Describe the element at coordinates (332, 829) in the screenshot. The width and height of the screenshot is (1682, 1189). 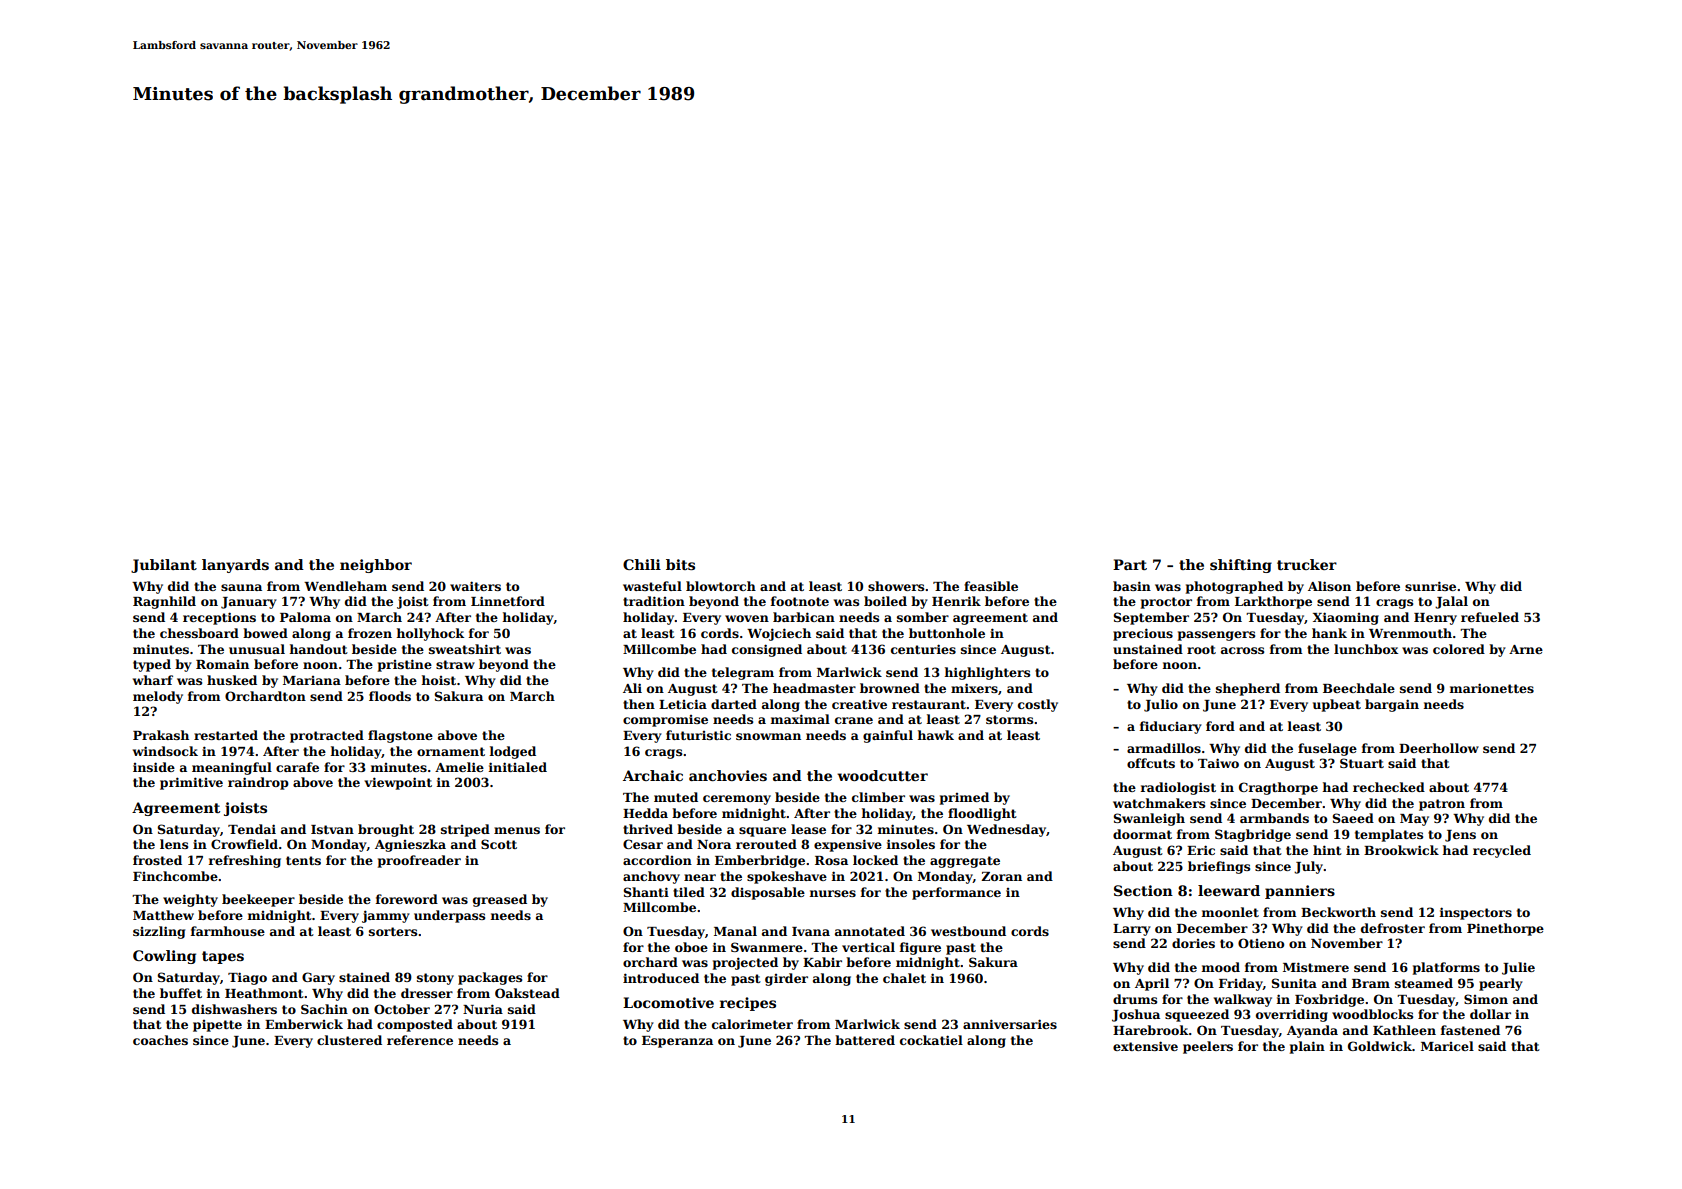
I see `Istvan` at that location.
